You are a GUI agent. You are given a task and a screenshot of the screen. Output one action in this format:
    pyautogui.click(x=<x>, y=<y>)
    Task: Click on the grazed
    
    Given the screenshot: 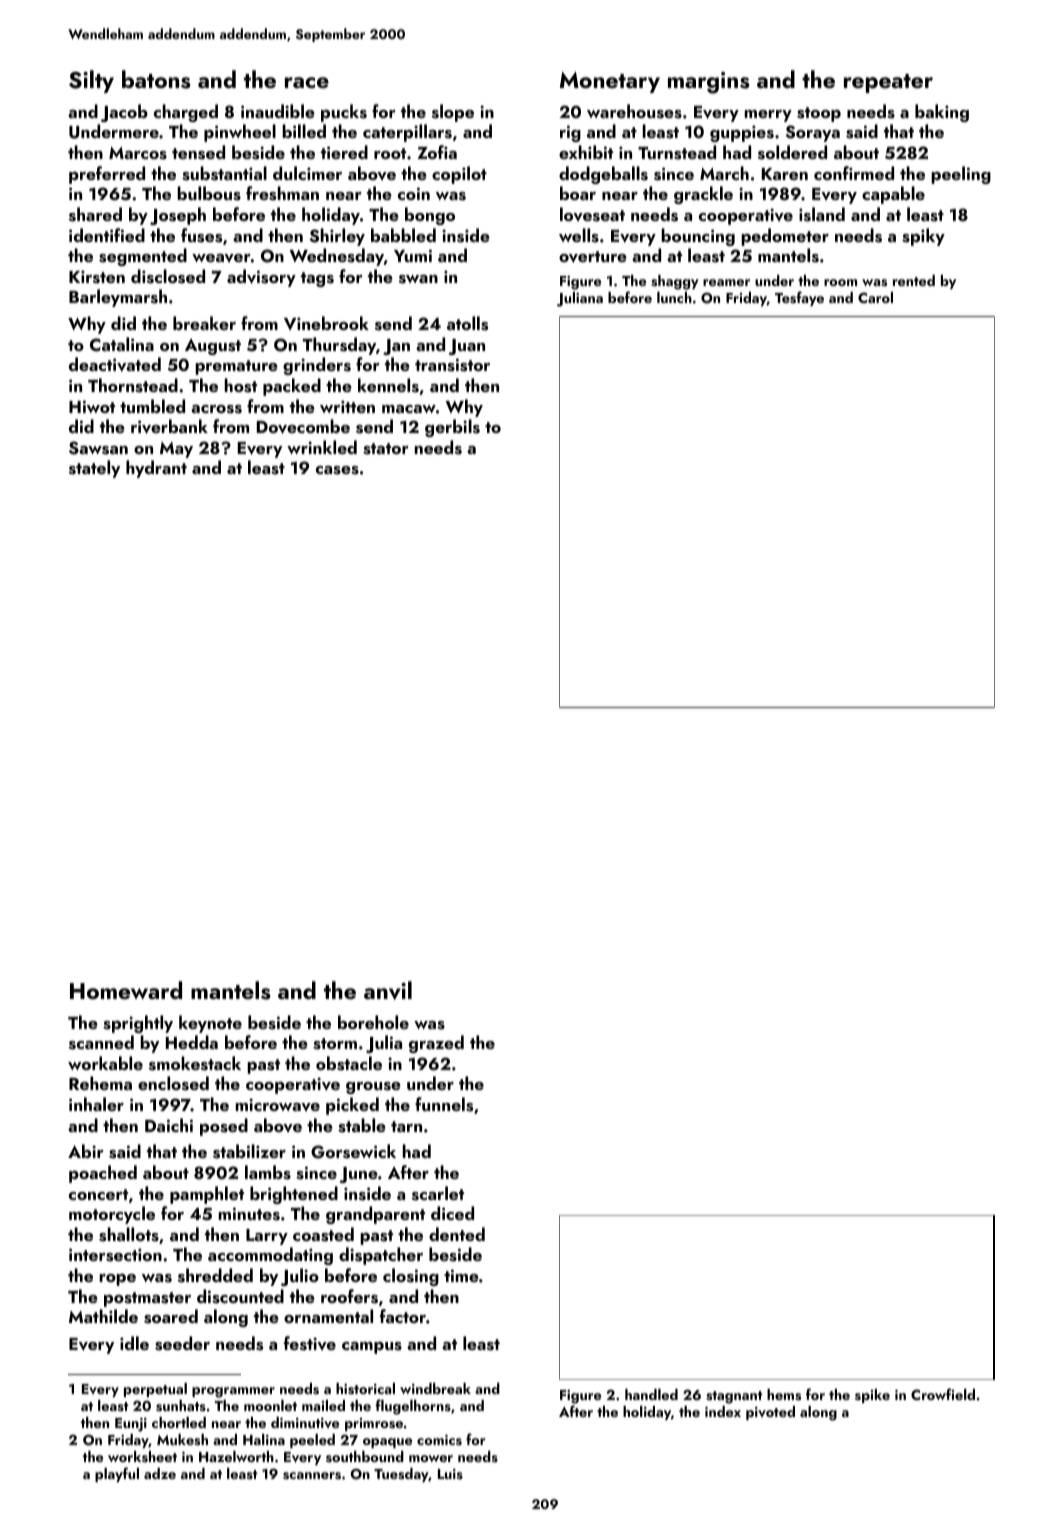 What is the action you would take?
    pyautogui.click(x=436, y=1044)
